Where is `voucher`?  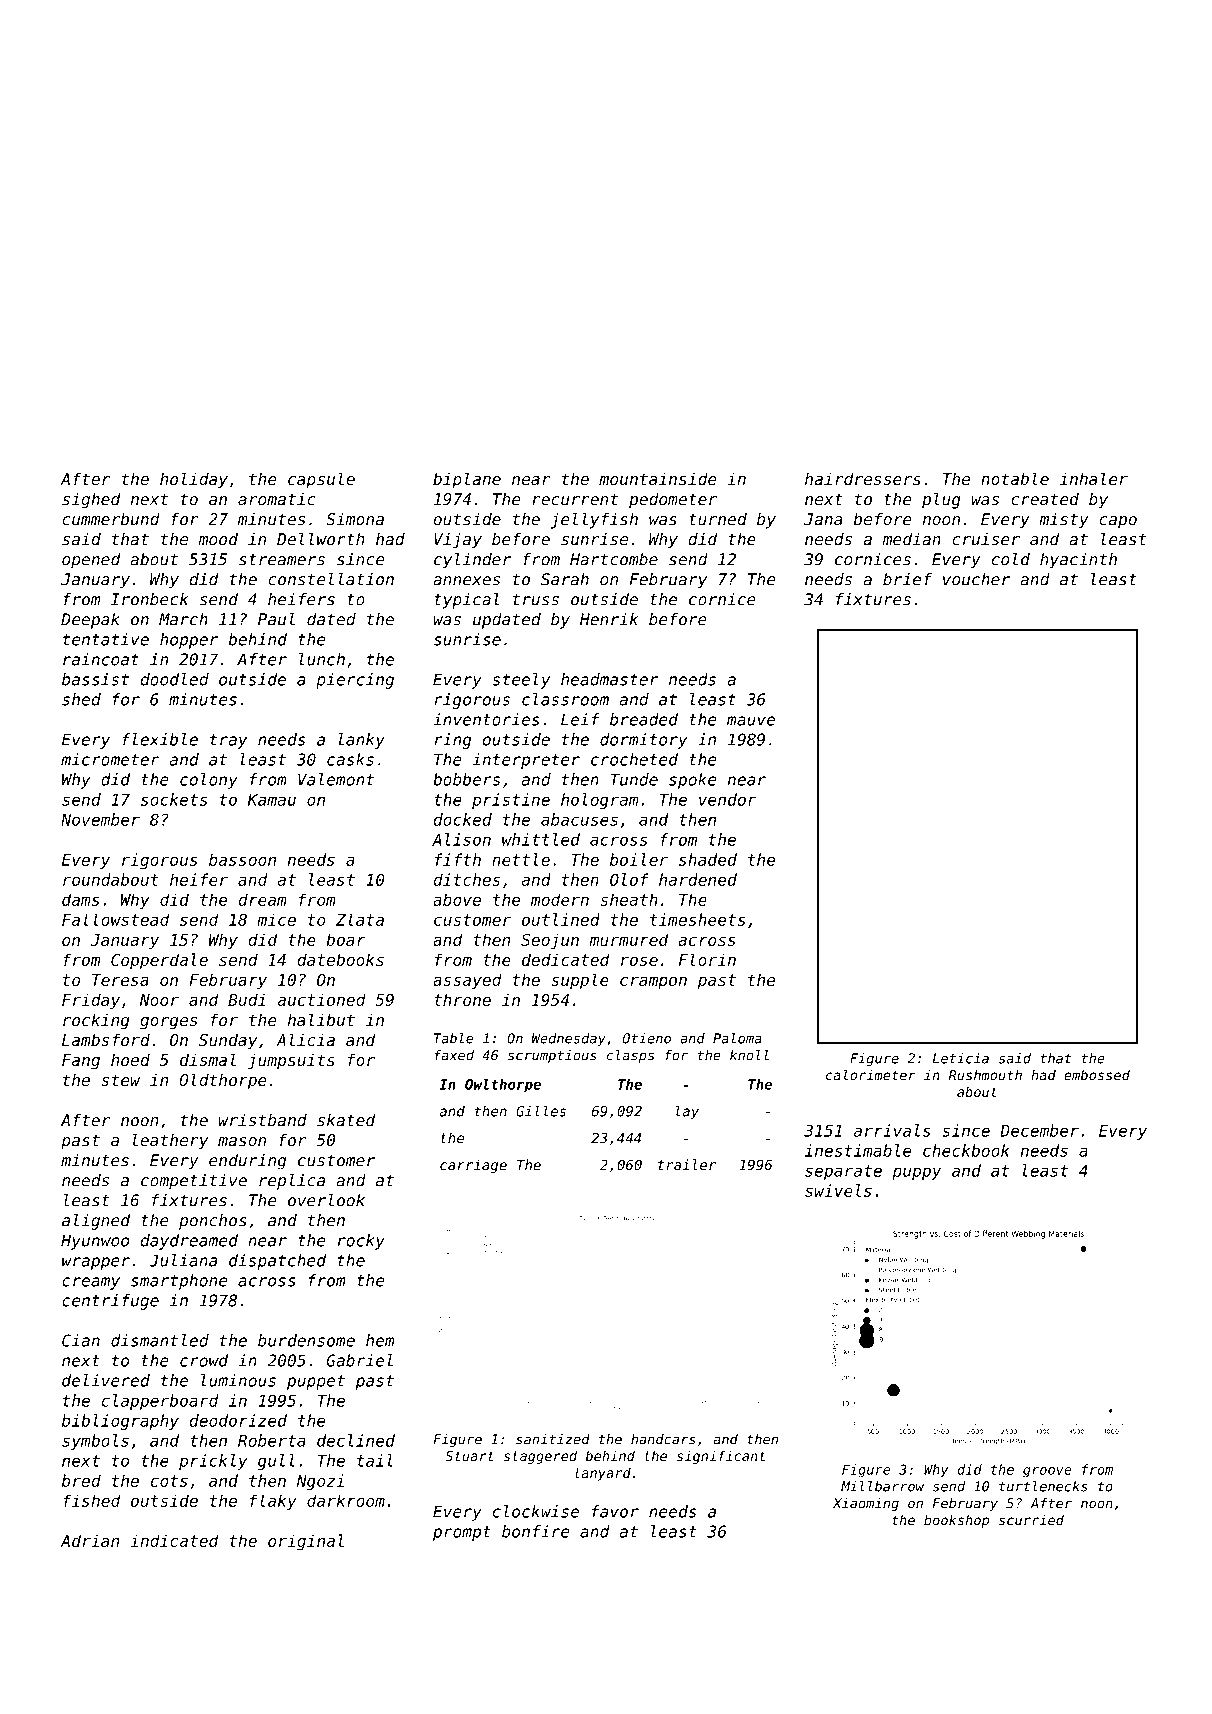
voucher is located at coordinates (976, 579).
